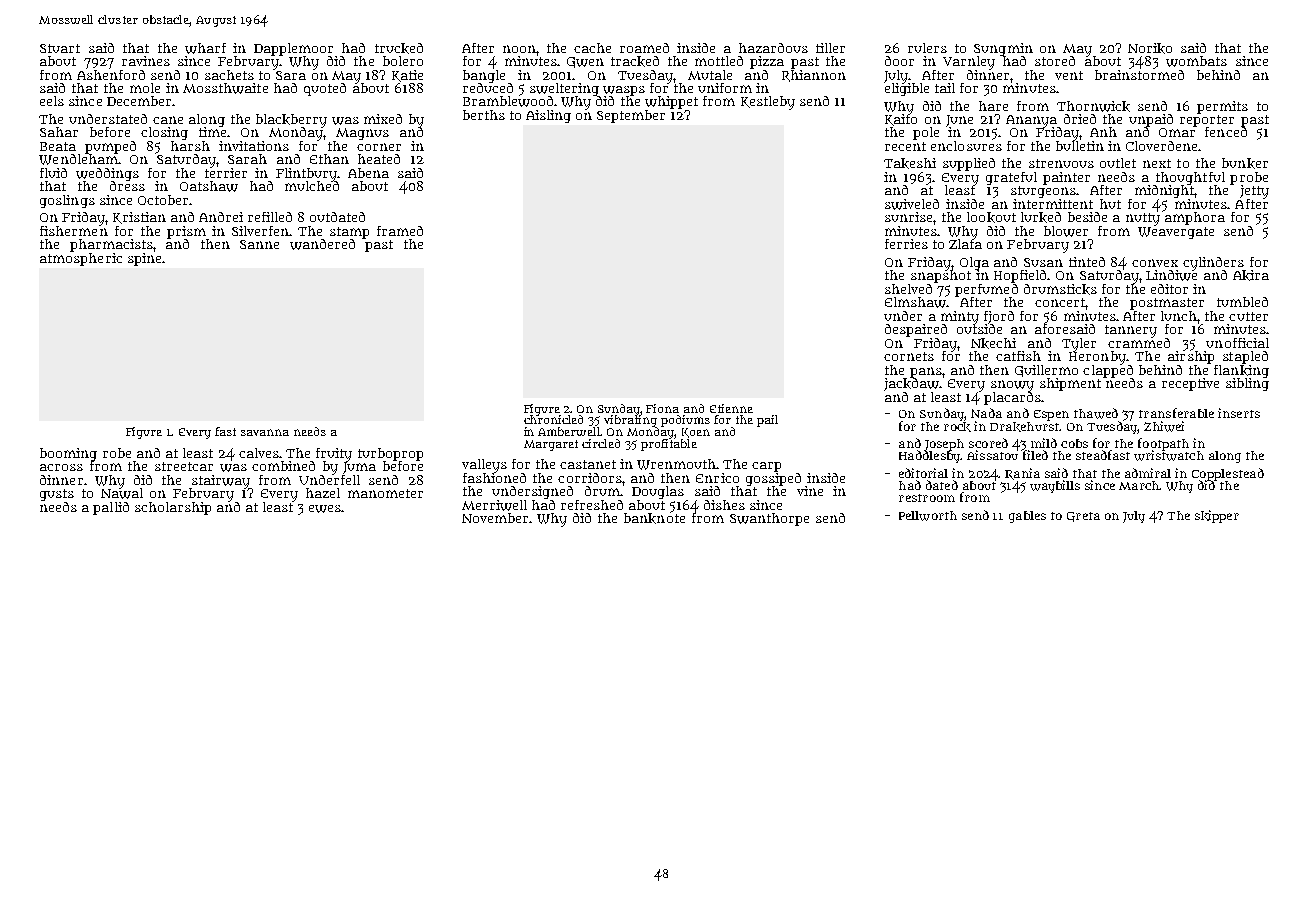 Image resolution: width=1308 pixels, height=924 pixels. Describe the element at coordinates (662, 408) in the image. I see `Fiona` at that location.
